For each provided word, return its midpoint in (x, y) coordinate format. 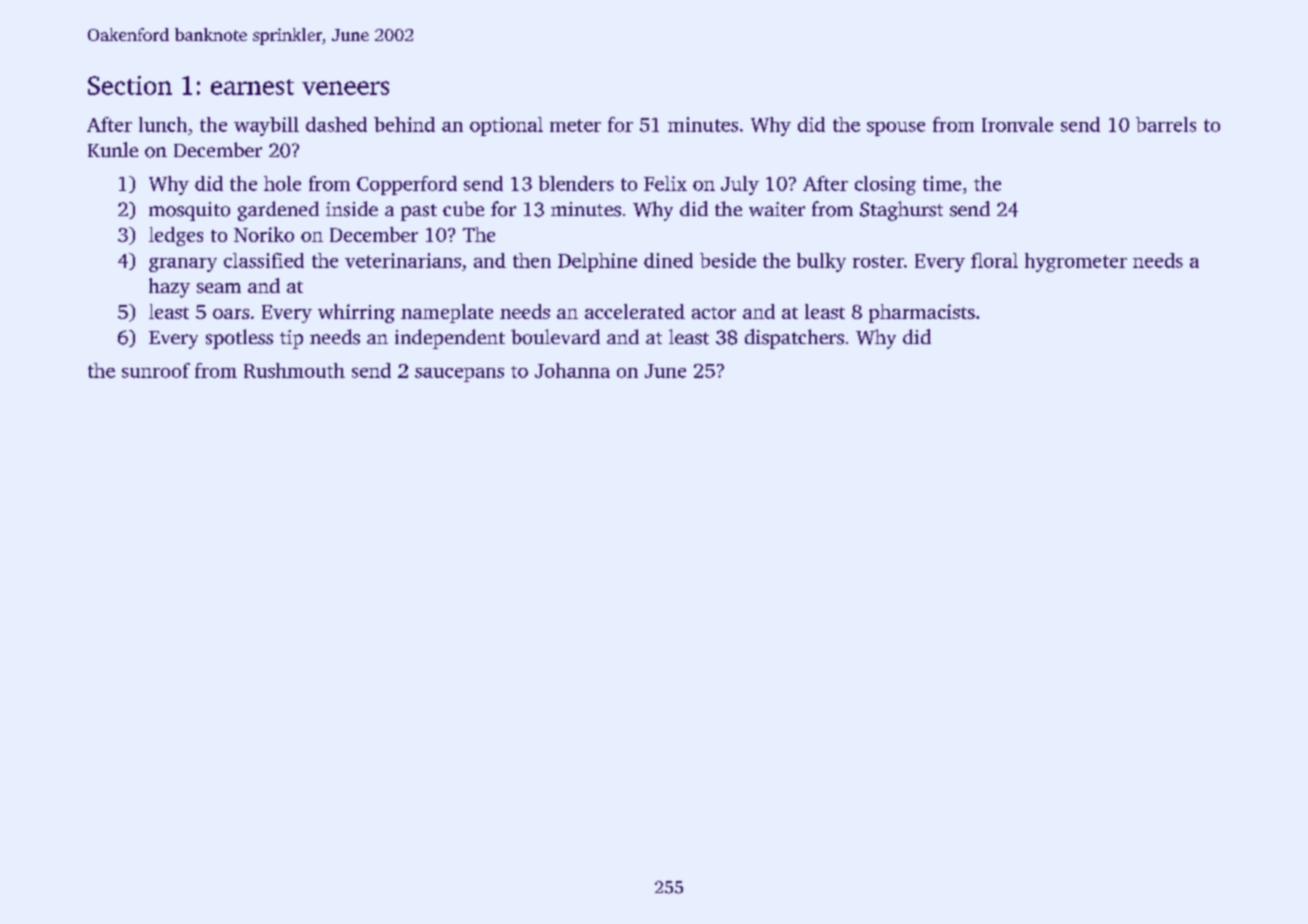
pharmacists (922, 313)
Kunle (113, 149)
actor (714, 313)
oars (231, 314)
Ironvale (1017, 124)
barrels (1166, 124)
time (942, 183)
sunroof (156, 370)
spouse (896, 129)
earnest (252, 87)
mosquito (189, 211)
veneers (345, 88)
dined (668, 260)
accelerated (635, 311)
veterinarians (403, 260)
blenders (576, 183)
